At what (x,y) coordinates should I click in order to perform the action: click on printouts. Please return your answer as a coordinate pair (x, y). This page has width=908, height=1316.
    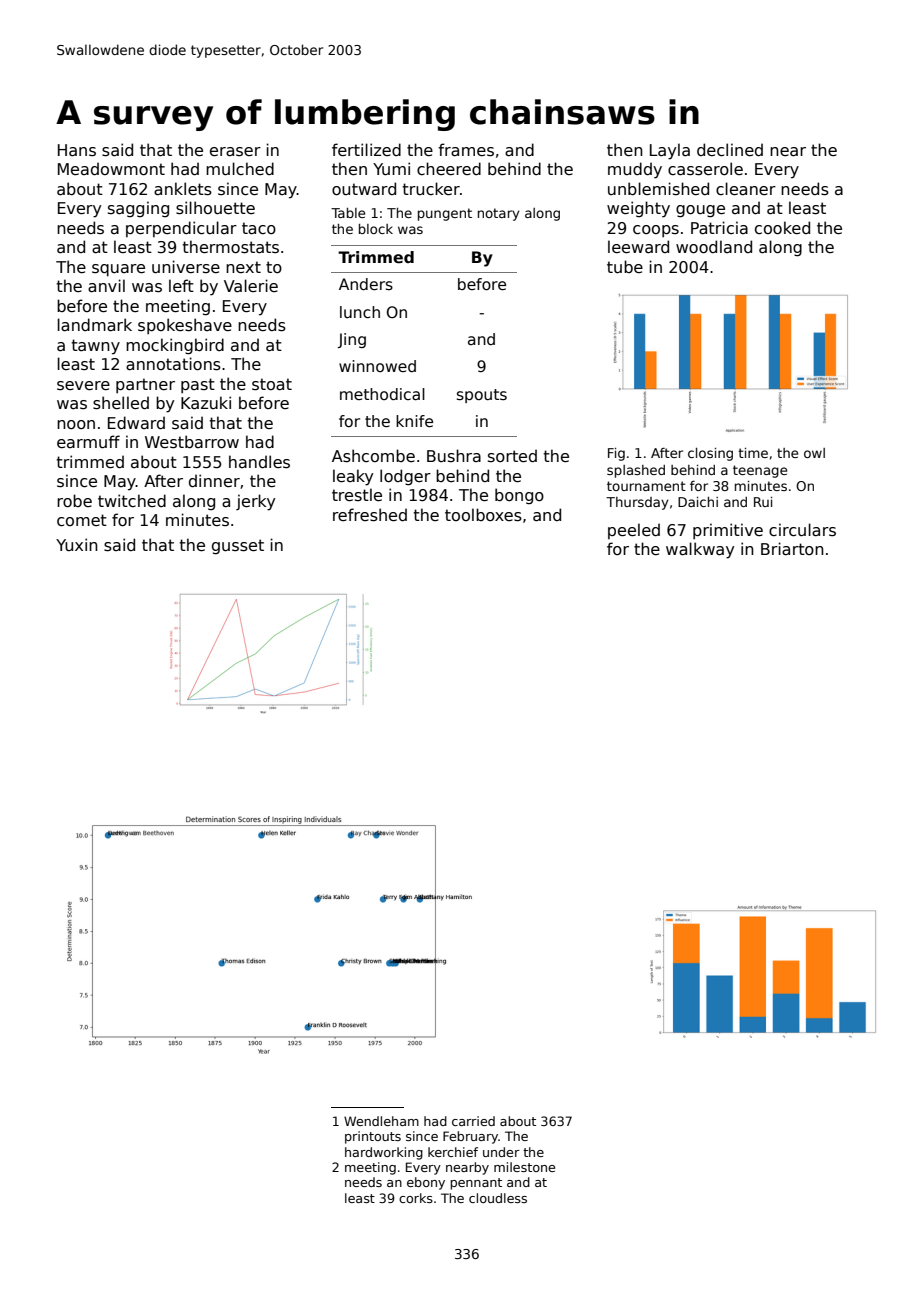
    Looking at the image, I should click on (373, 1137).
